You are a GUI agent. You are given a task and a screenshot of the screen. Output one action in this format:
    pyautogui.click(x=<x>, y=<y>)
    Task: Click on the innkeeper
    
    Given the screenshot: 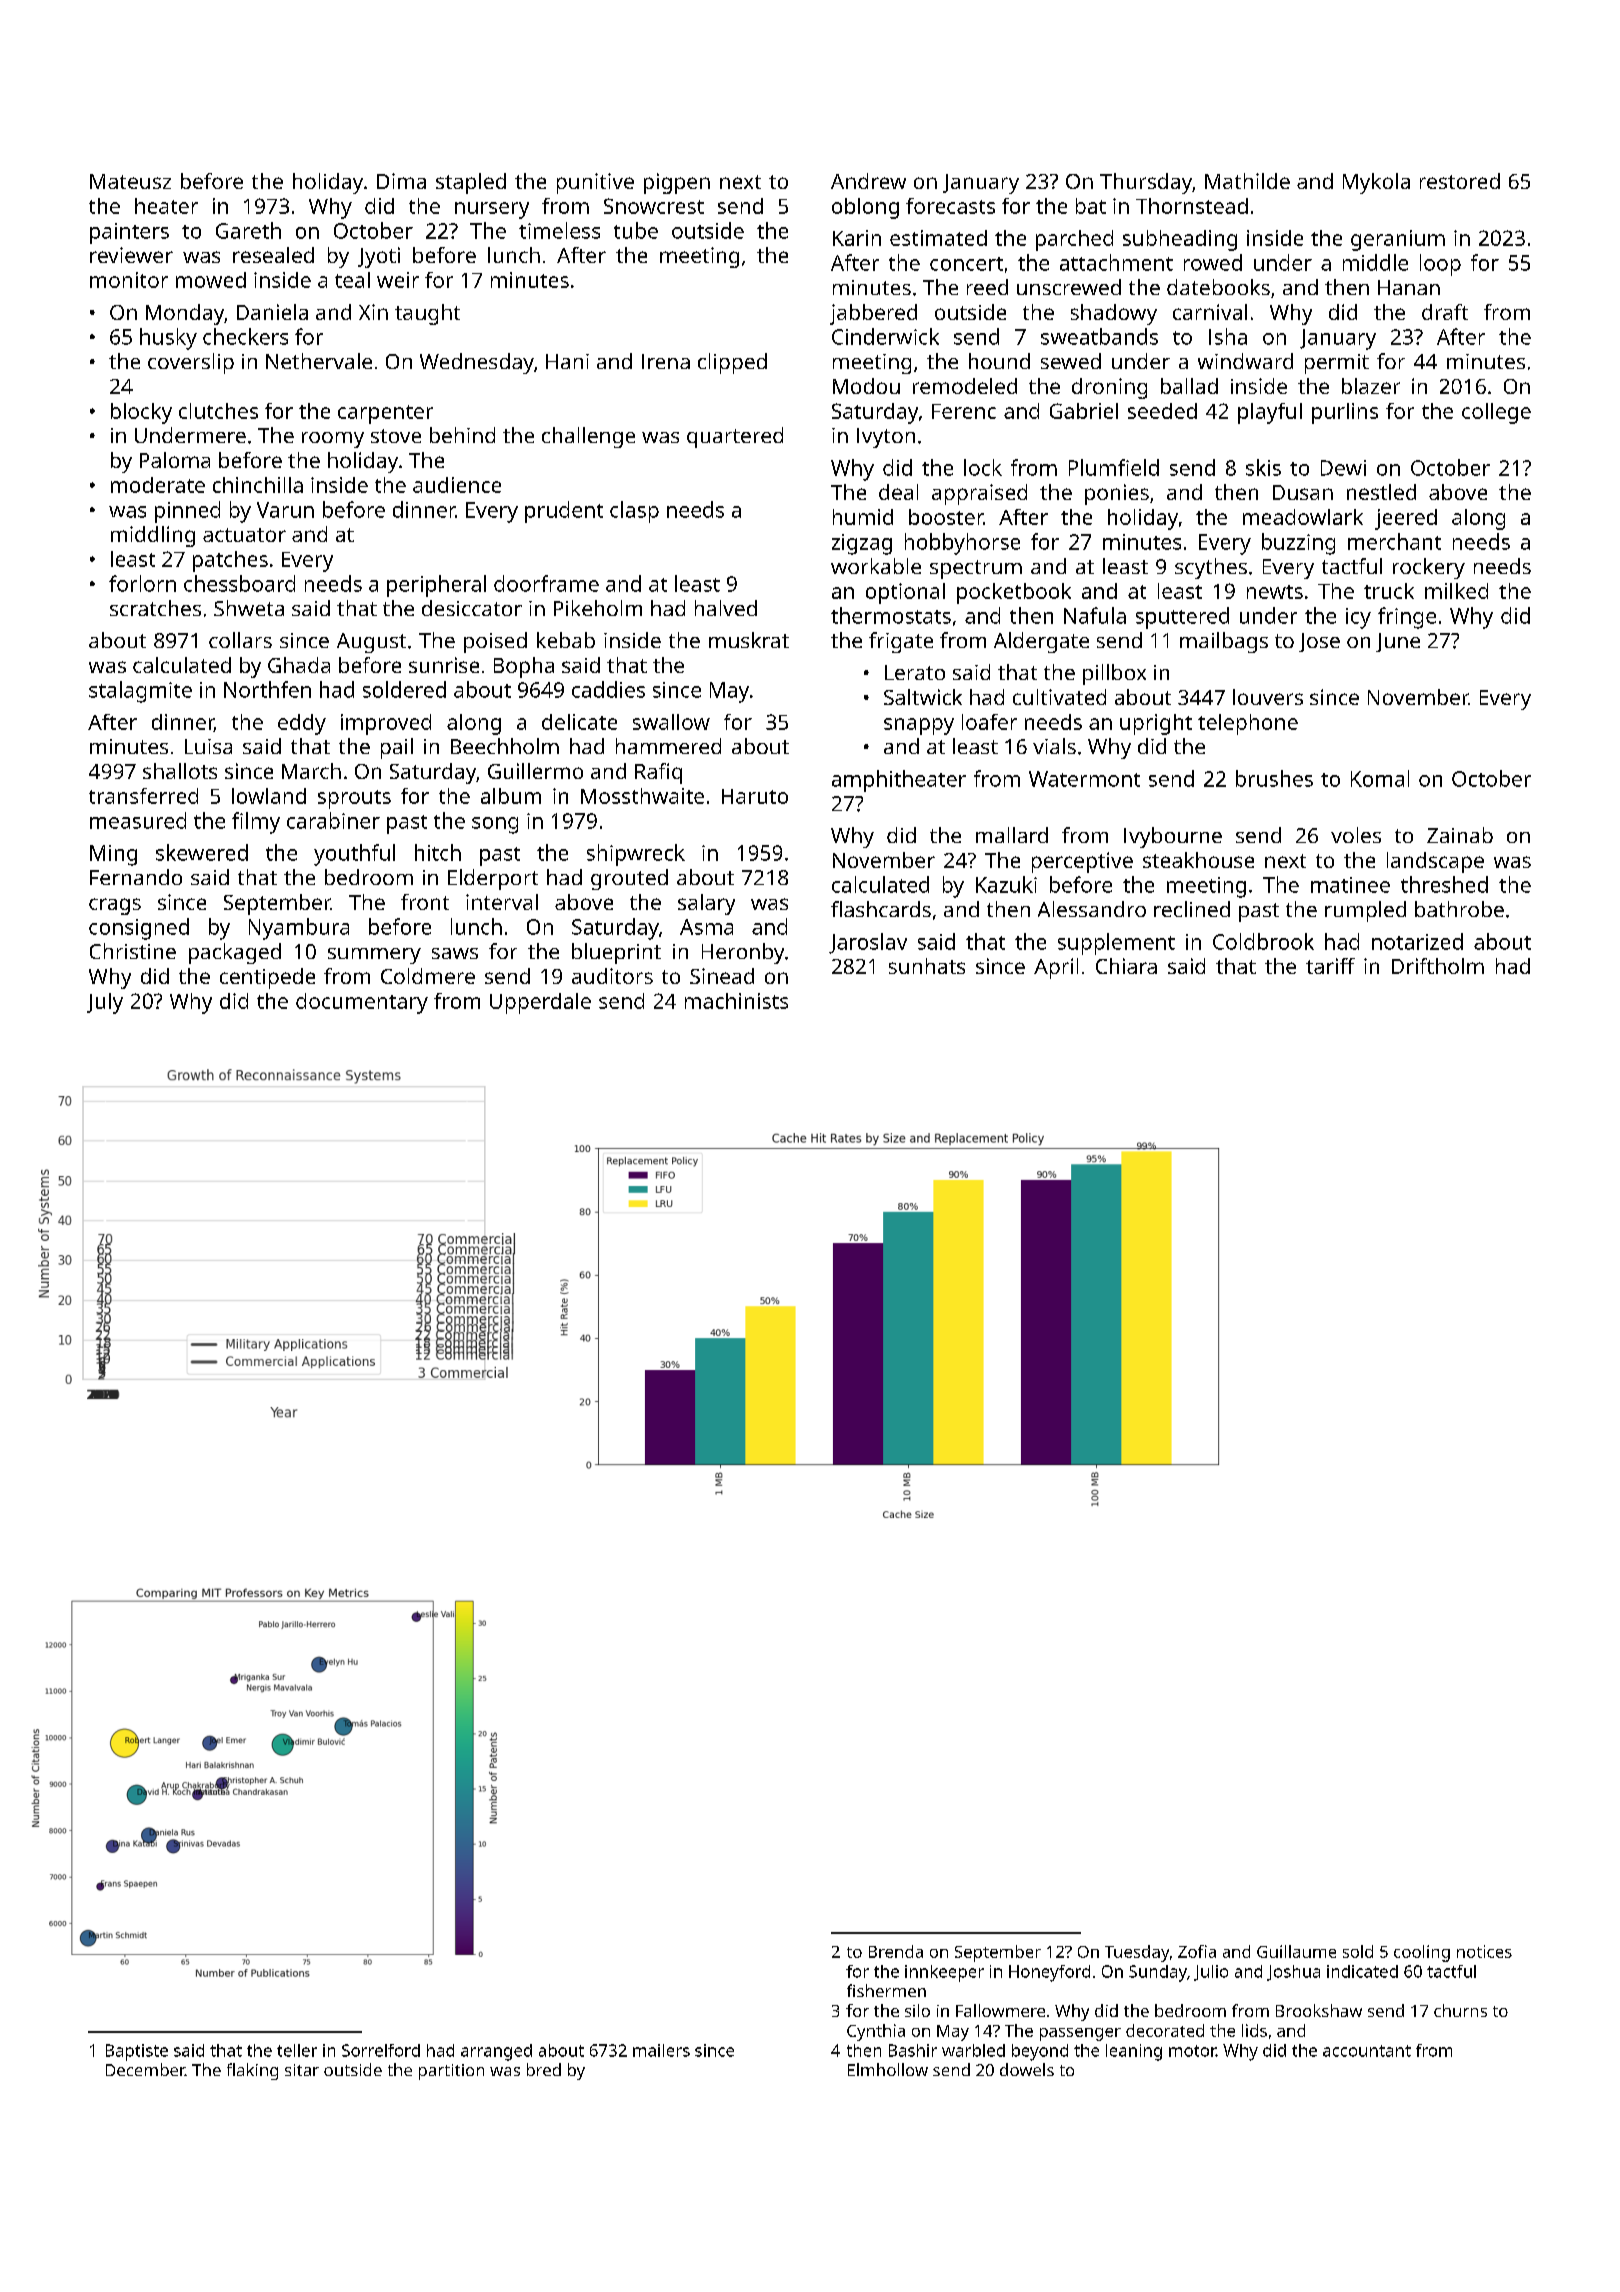 What is the action you would take?
    pyautogui.click(x=944, y=1973)
